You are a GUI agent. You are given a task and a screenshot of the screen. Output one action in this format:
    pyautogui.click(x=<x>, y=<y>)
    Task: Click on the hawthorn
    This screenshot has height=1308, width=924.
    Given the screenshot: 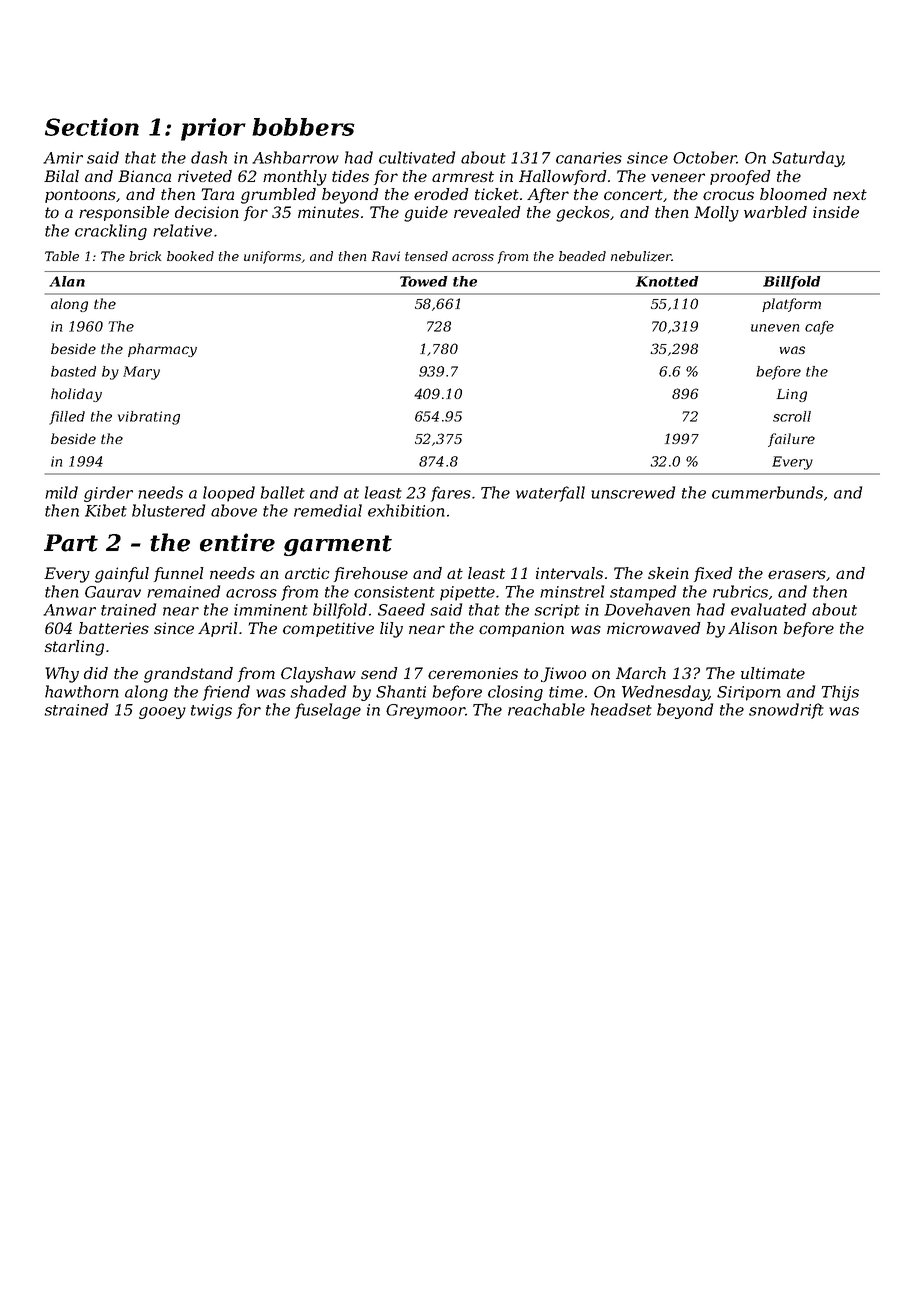 What is the action you would take?
    pyautogui.click(x=82, y=691)
